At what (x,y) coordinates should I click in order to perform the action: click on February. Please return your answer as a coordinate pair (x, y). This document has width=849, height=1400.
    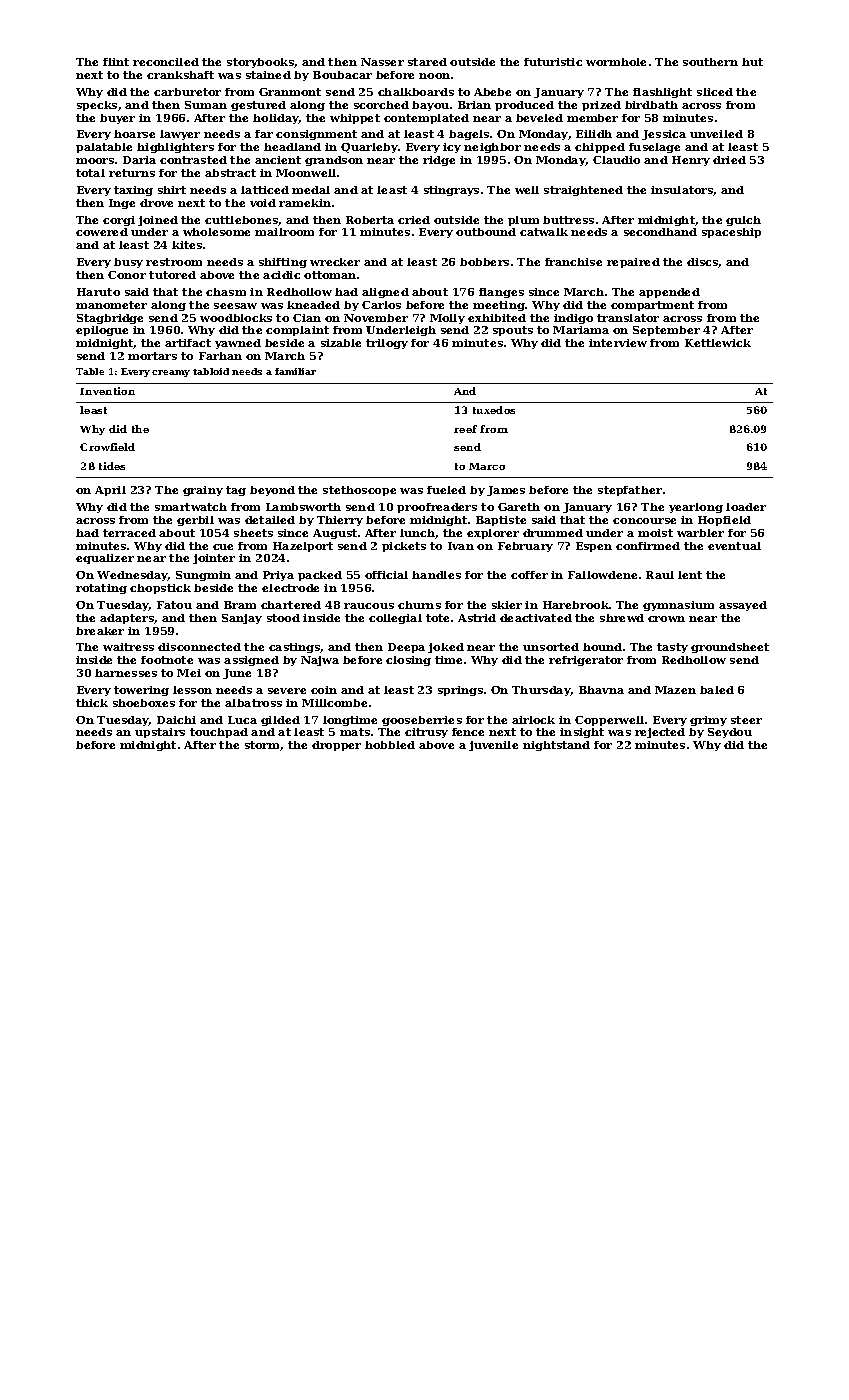
    Looking at the image, I should click on (525, 547).
